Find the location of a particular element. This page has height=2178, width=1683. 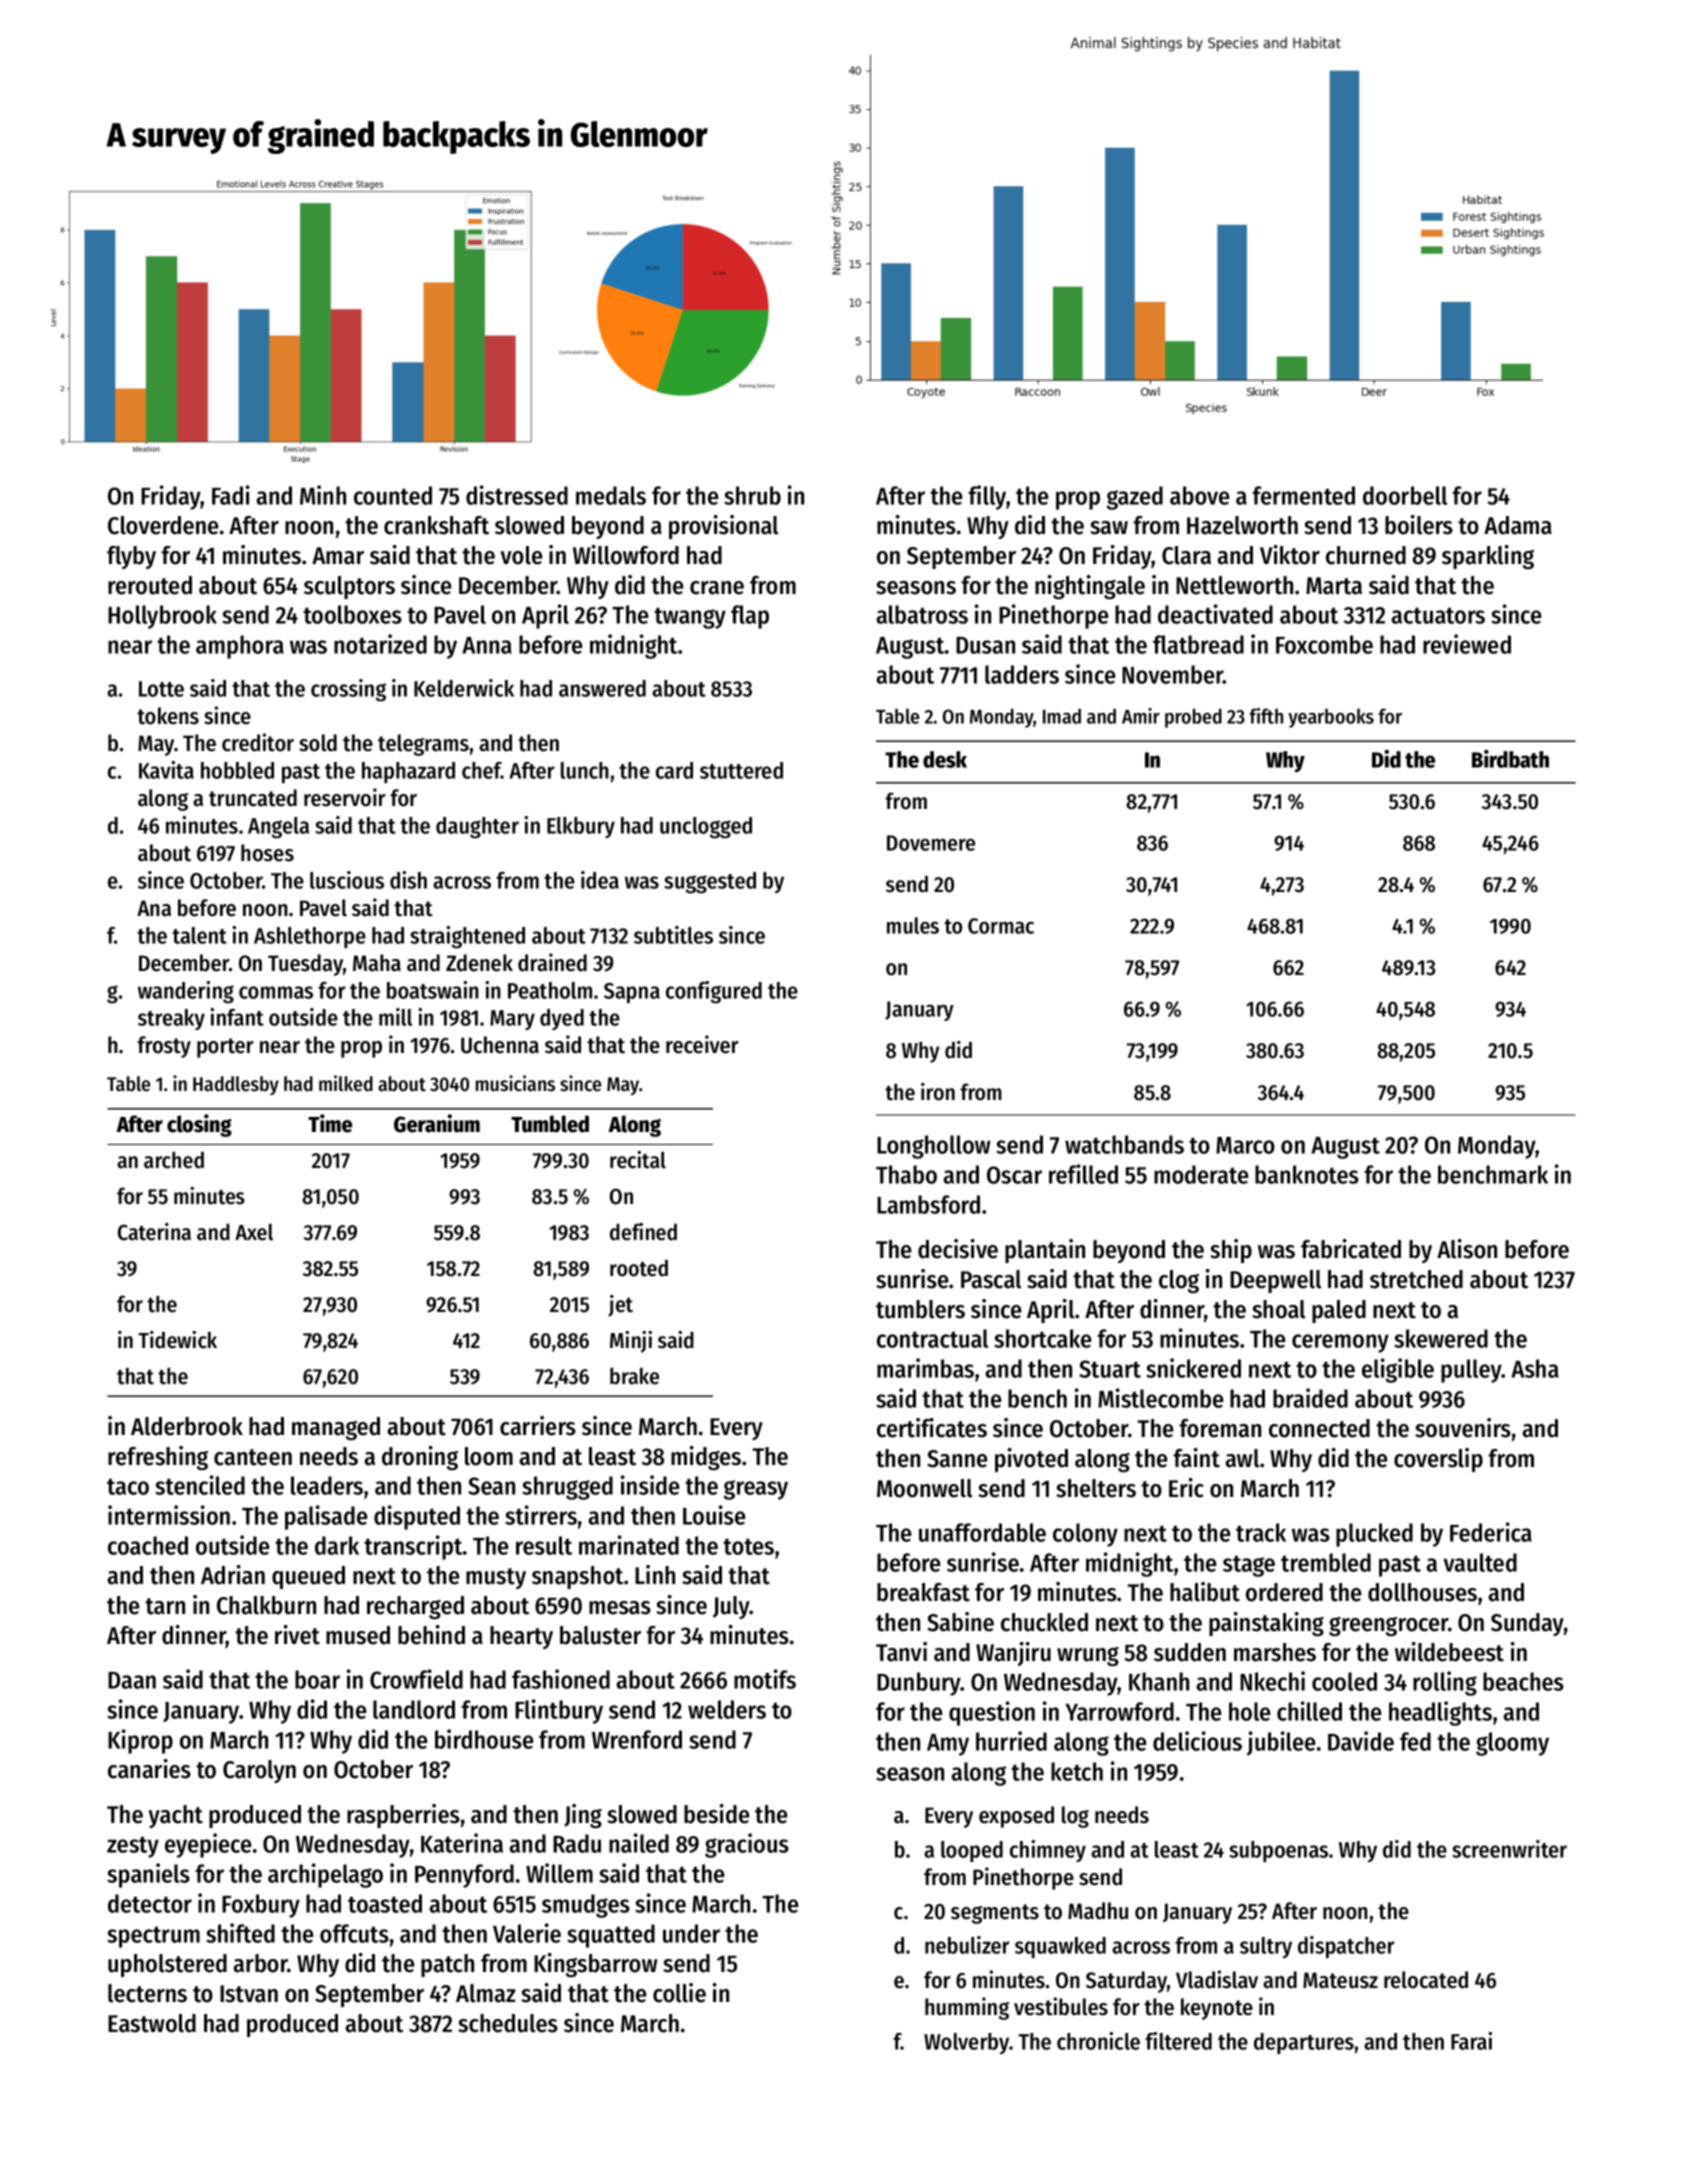

Eastwold is located at coordinates (152, 2023).
